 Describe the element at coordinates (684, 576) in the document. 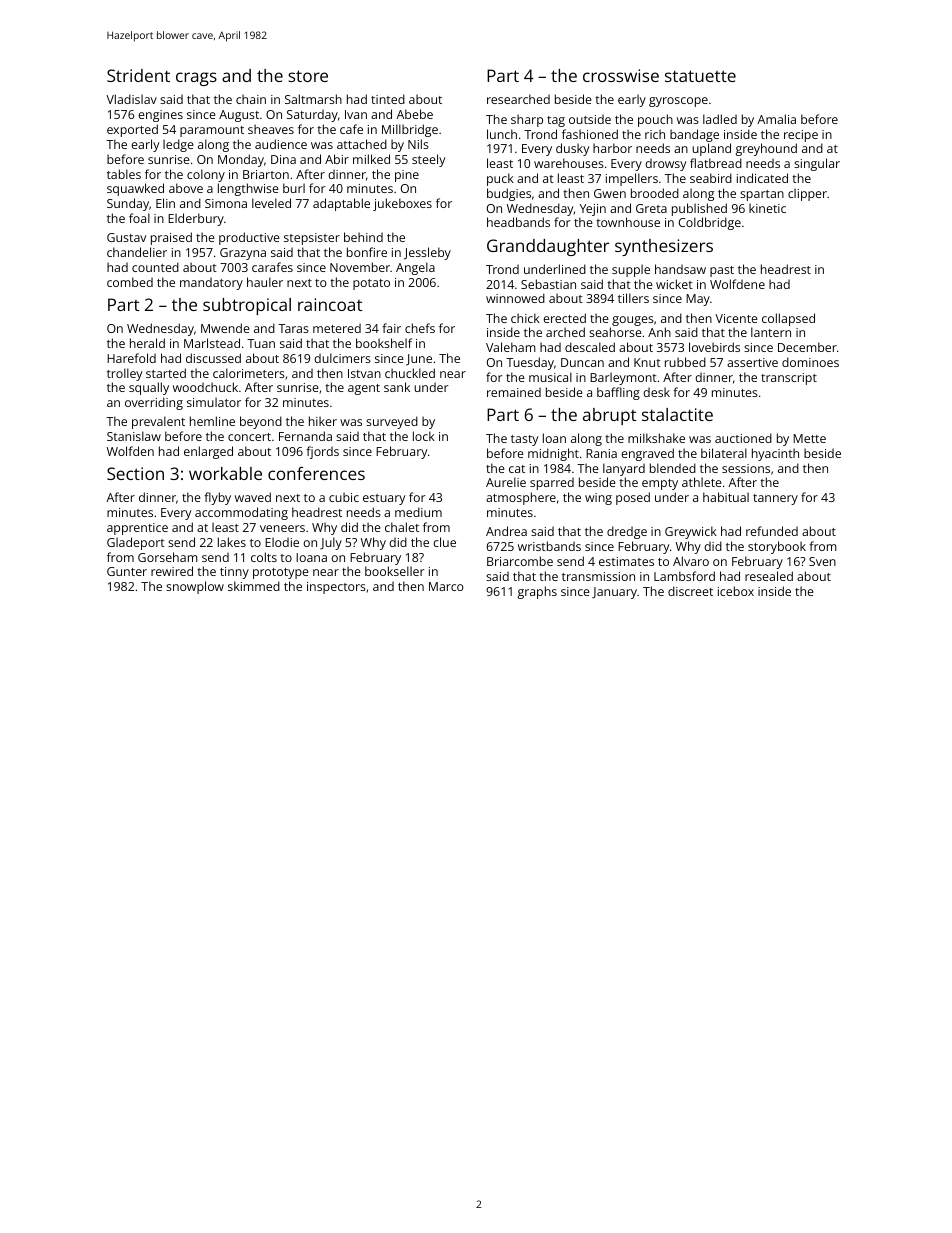

I see `Lambsford` at that location.
